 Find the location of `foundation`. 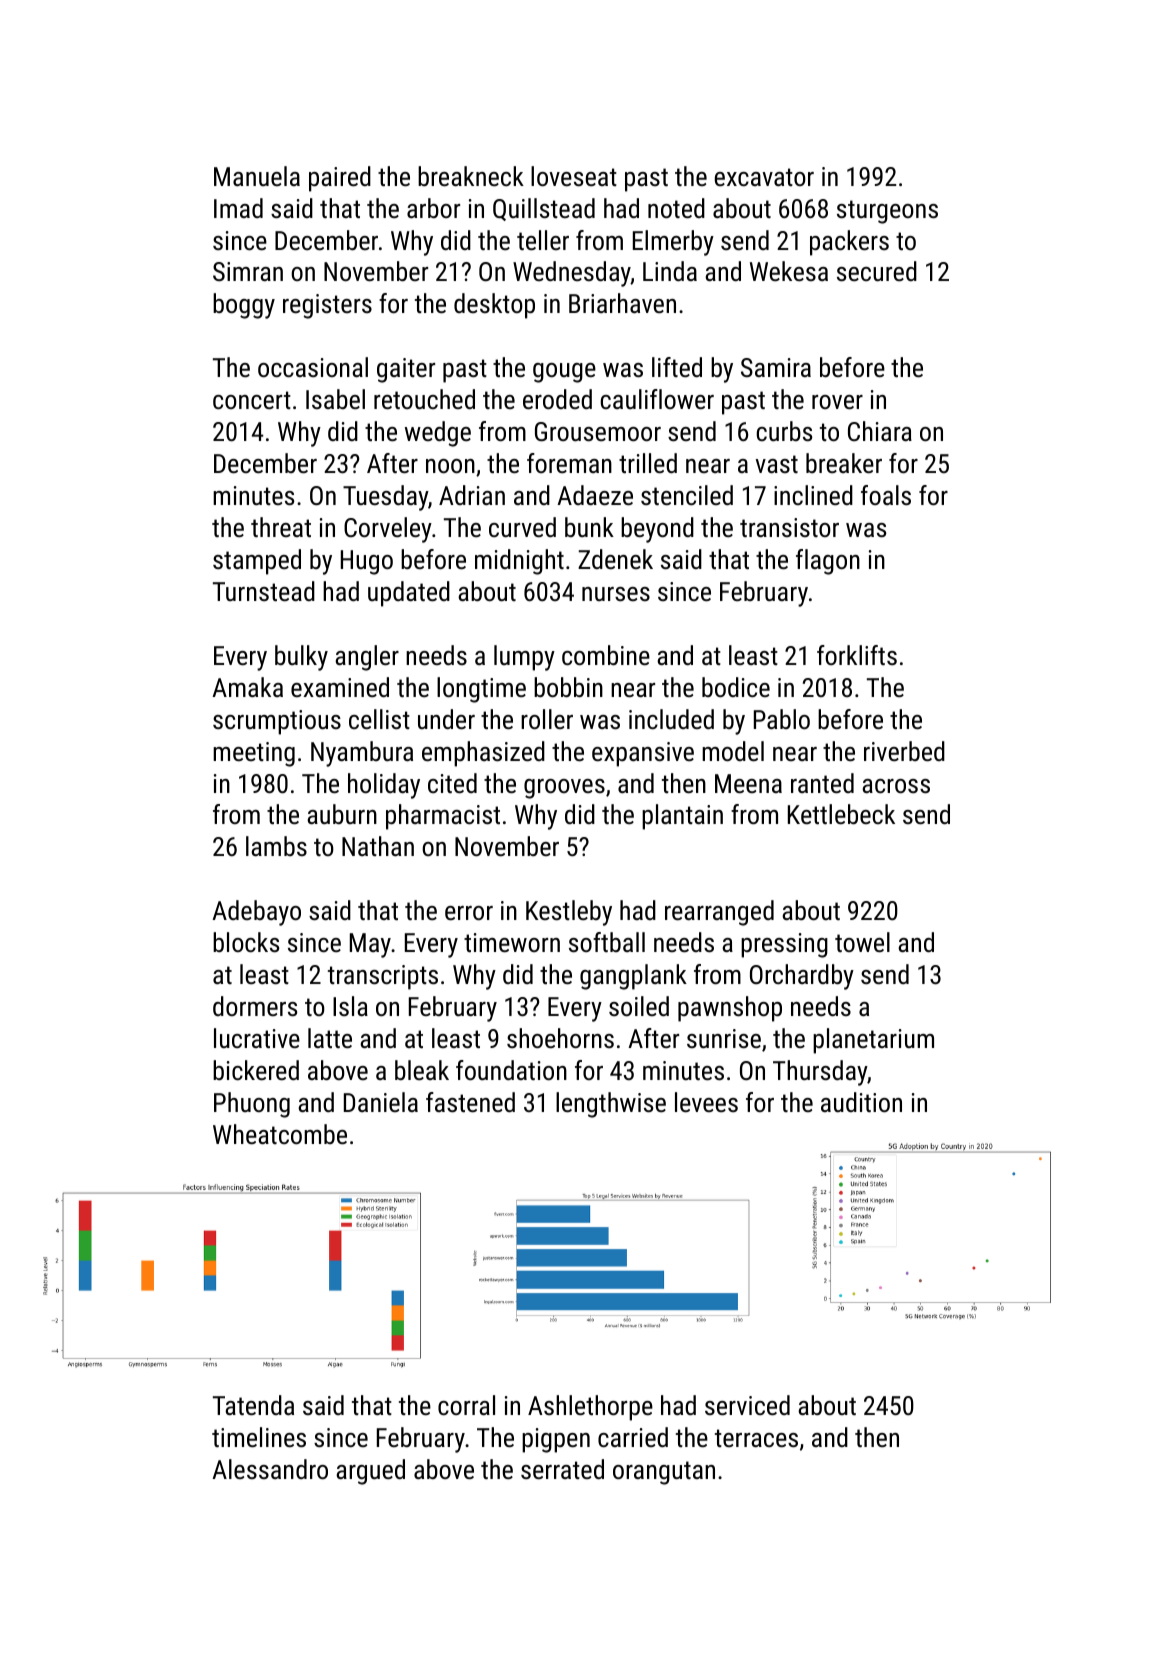

foundation is located at coordinates (511, 1070).
